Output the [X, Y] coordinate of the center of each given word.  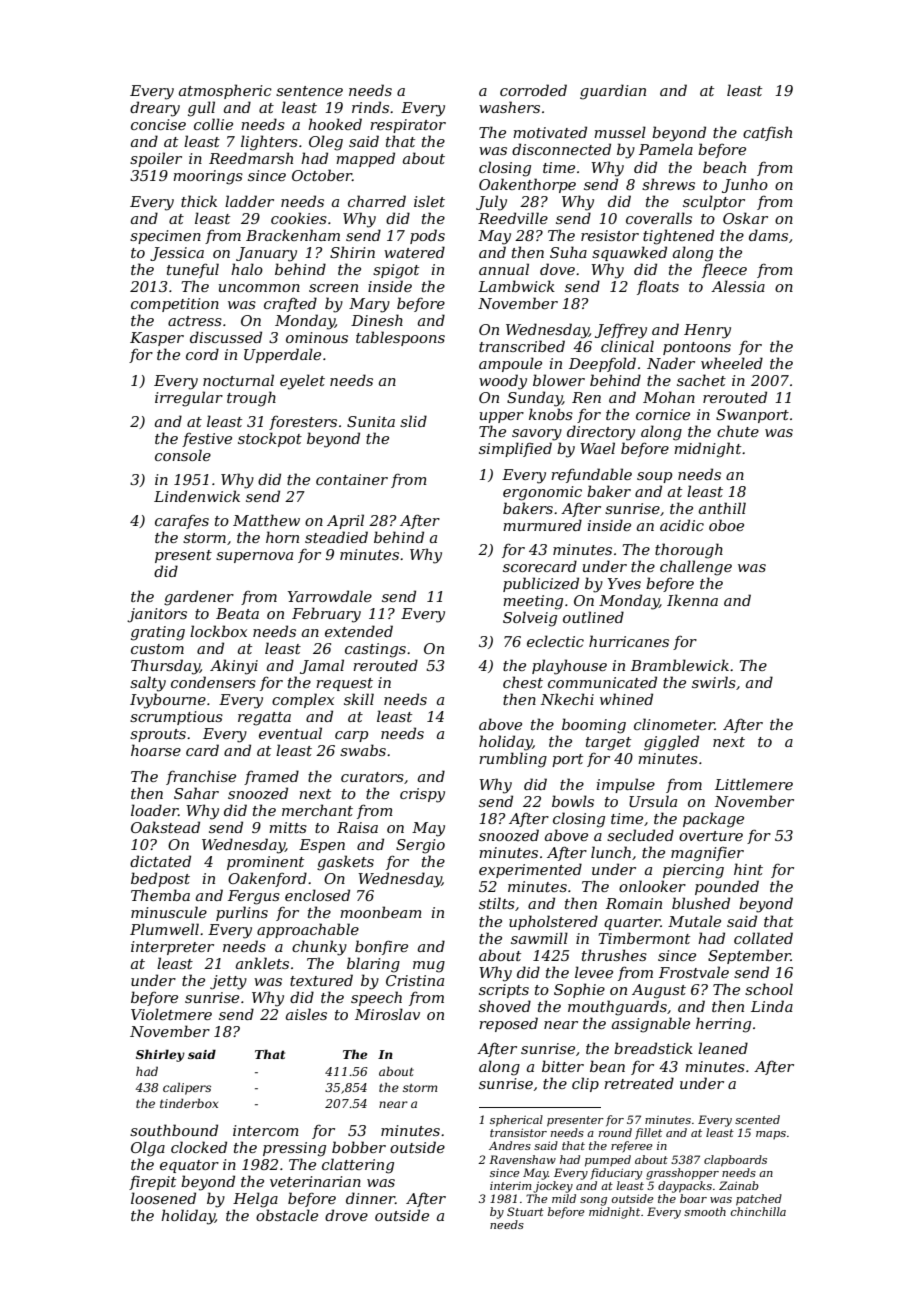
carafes [182, 522]
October [322, 175]
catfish [767, 133]
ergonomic [542, 493]
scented [757, 1119]
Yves [624, 583]
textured [321, 980]
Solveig [530, 619]
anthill [722, 508]
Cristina [415, 980]
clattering [358, 1166]
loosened [163, 1198]
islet [429, 201]
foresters [303, 423]
